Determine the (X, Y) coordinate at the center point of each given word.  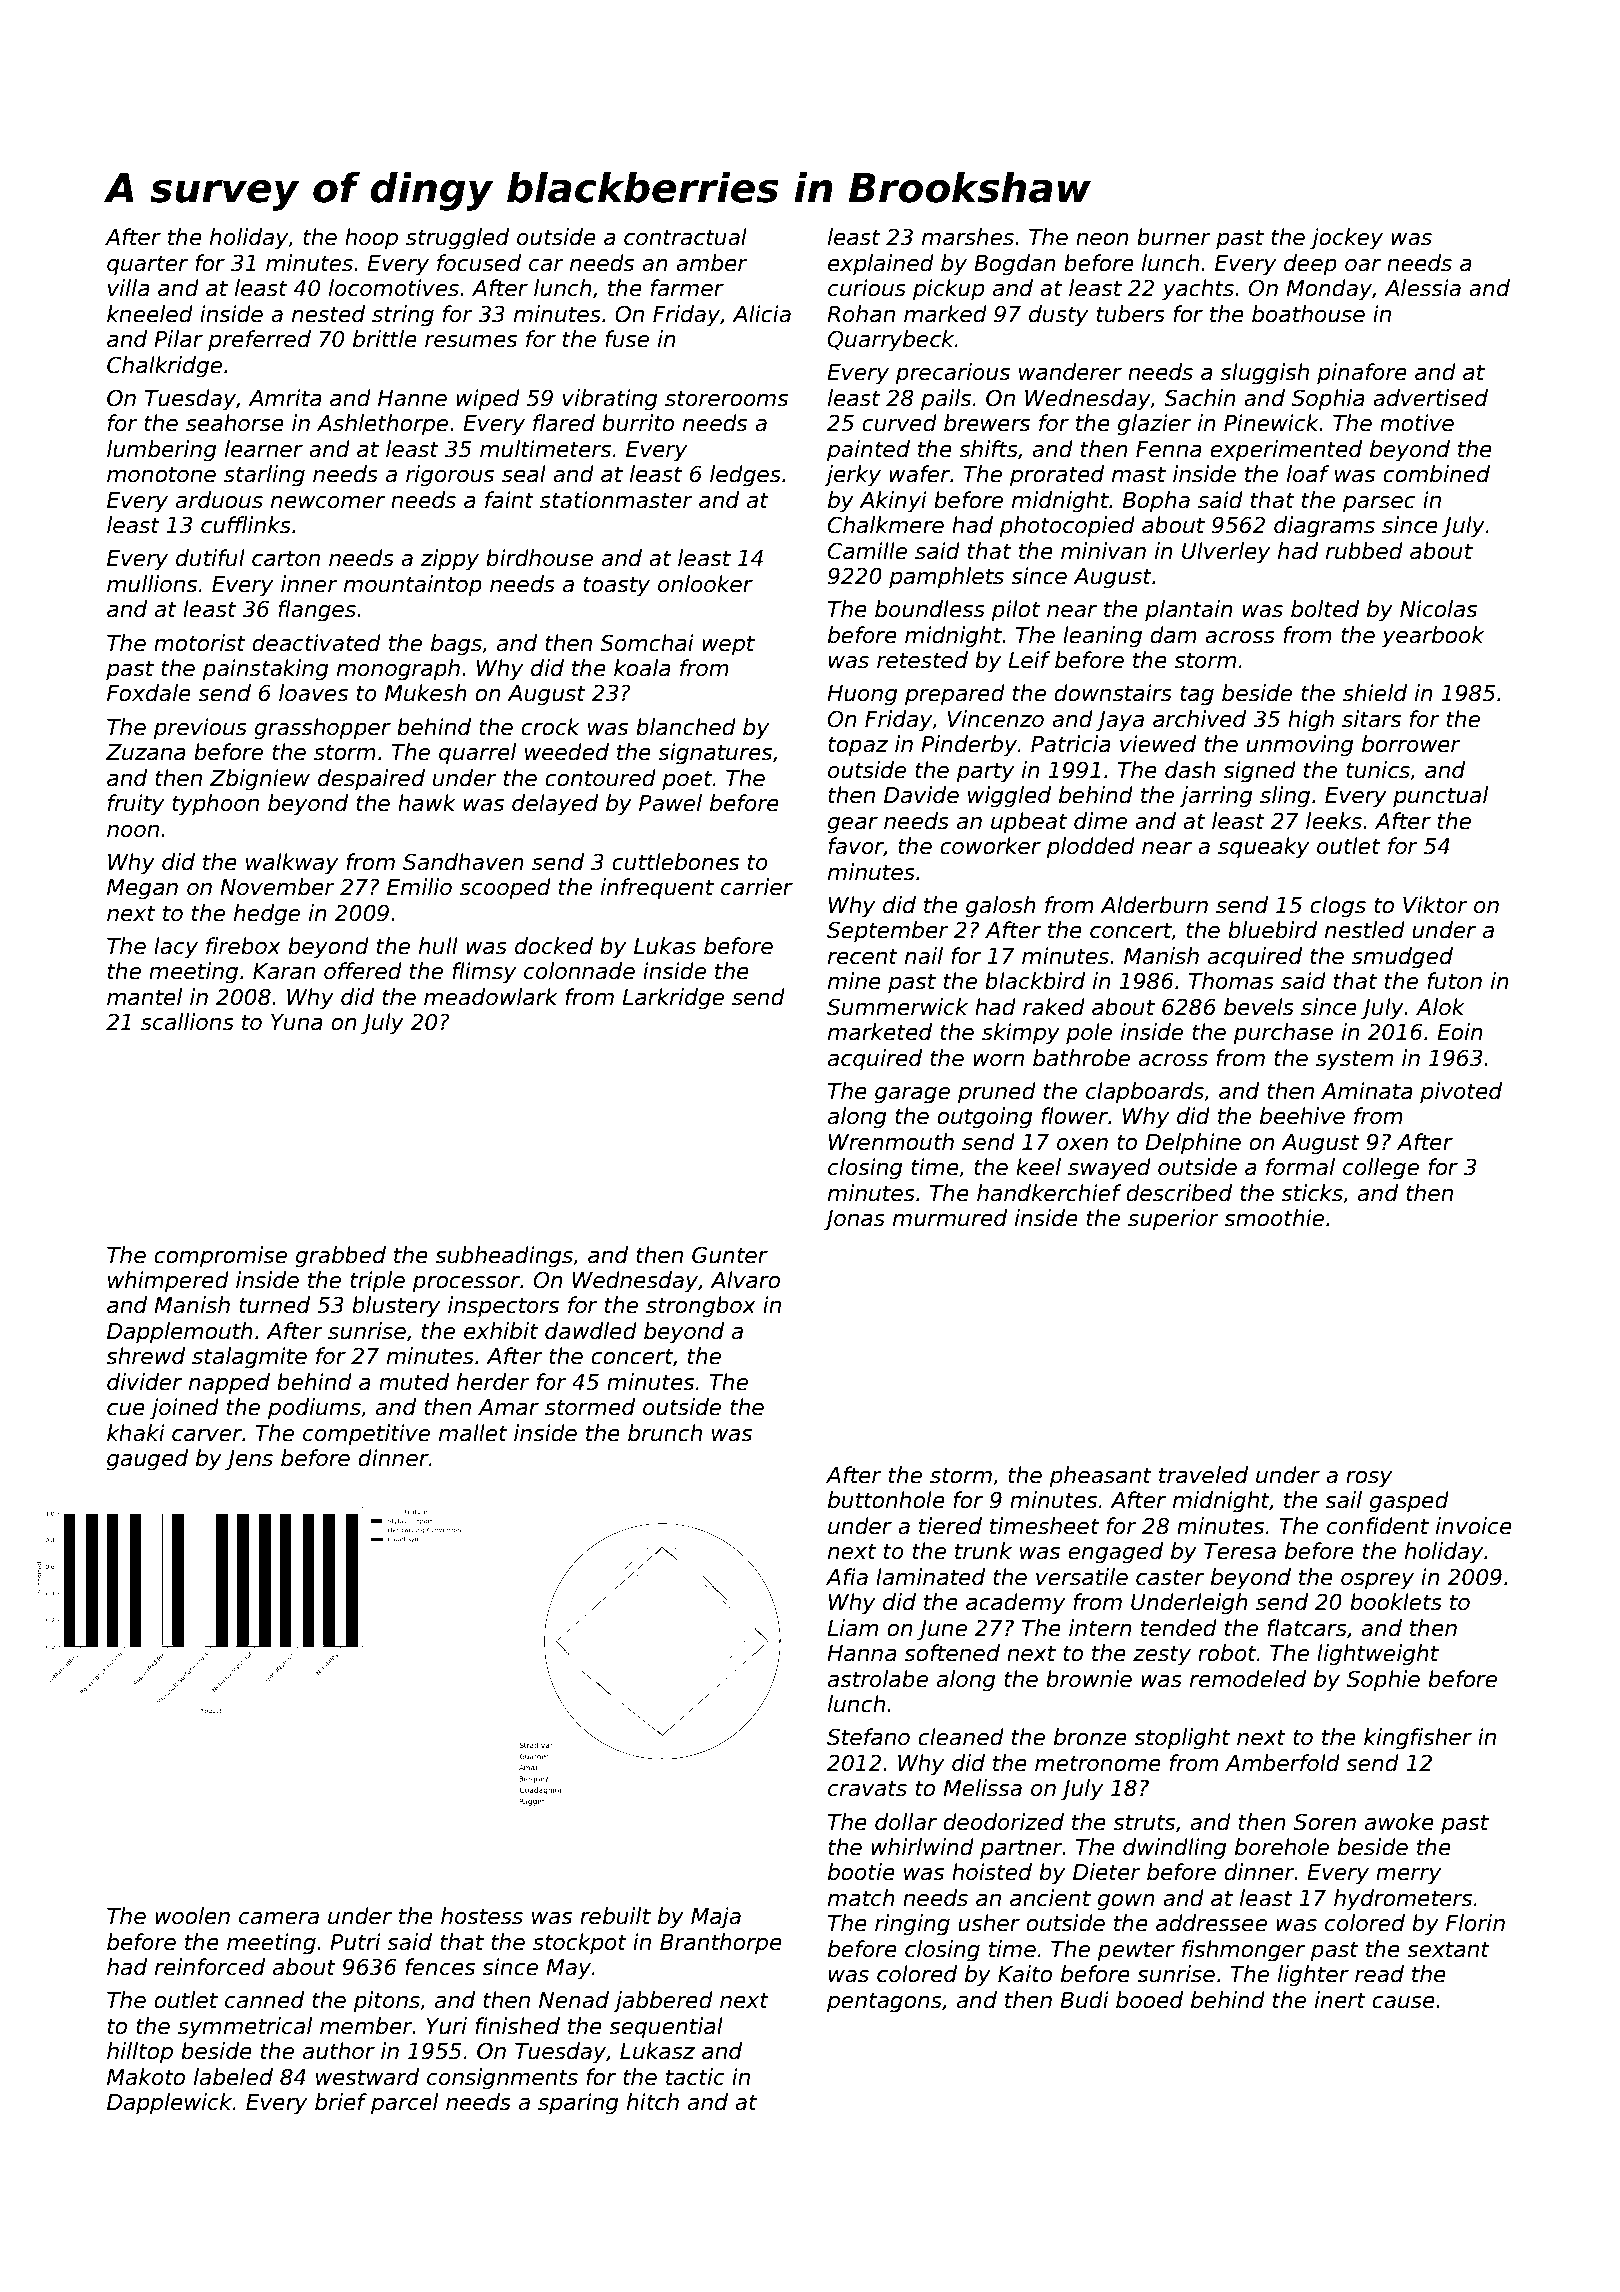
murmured (950, 1218)
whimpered (168, 1282)
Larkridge (673, 999)
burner (1174, 237)
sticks (1312, 1193)
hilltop (140, 2053)
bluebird (1272, 930)
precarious (952, 374)
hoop (371, 239)
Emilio (419, 887)
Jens (249, 1460)
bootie (861, 1872)
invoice (1474, 1526)
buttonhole (886, 1500)
